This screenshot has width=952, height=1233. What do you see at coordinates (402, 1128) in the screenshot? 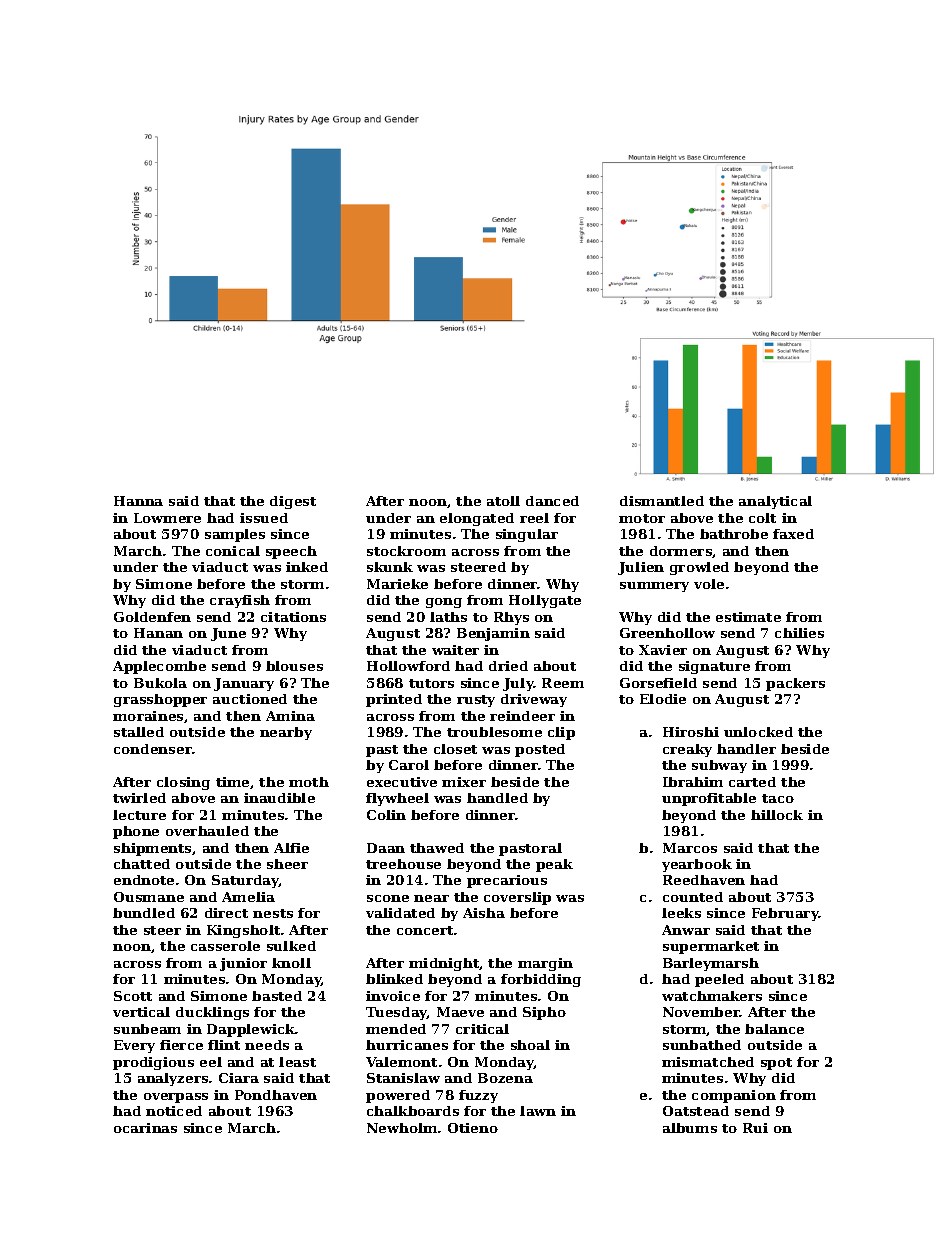
I see `Newholm` at bounding box center [402, 1128].
